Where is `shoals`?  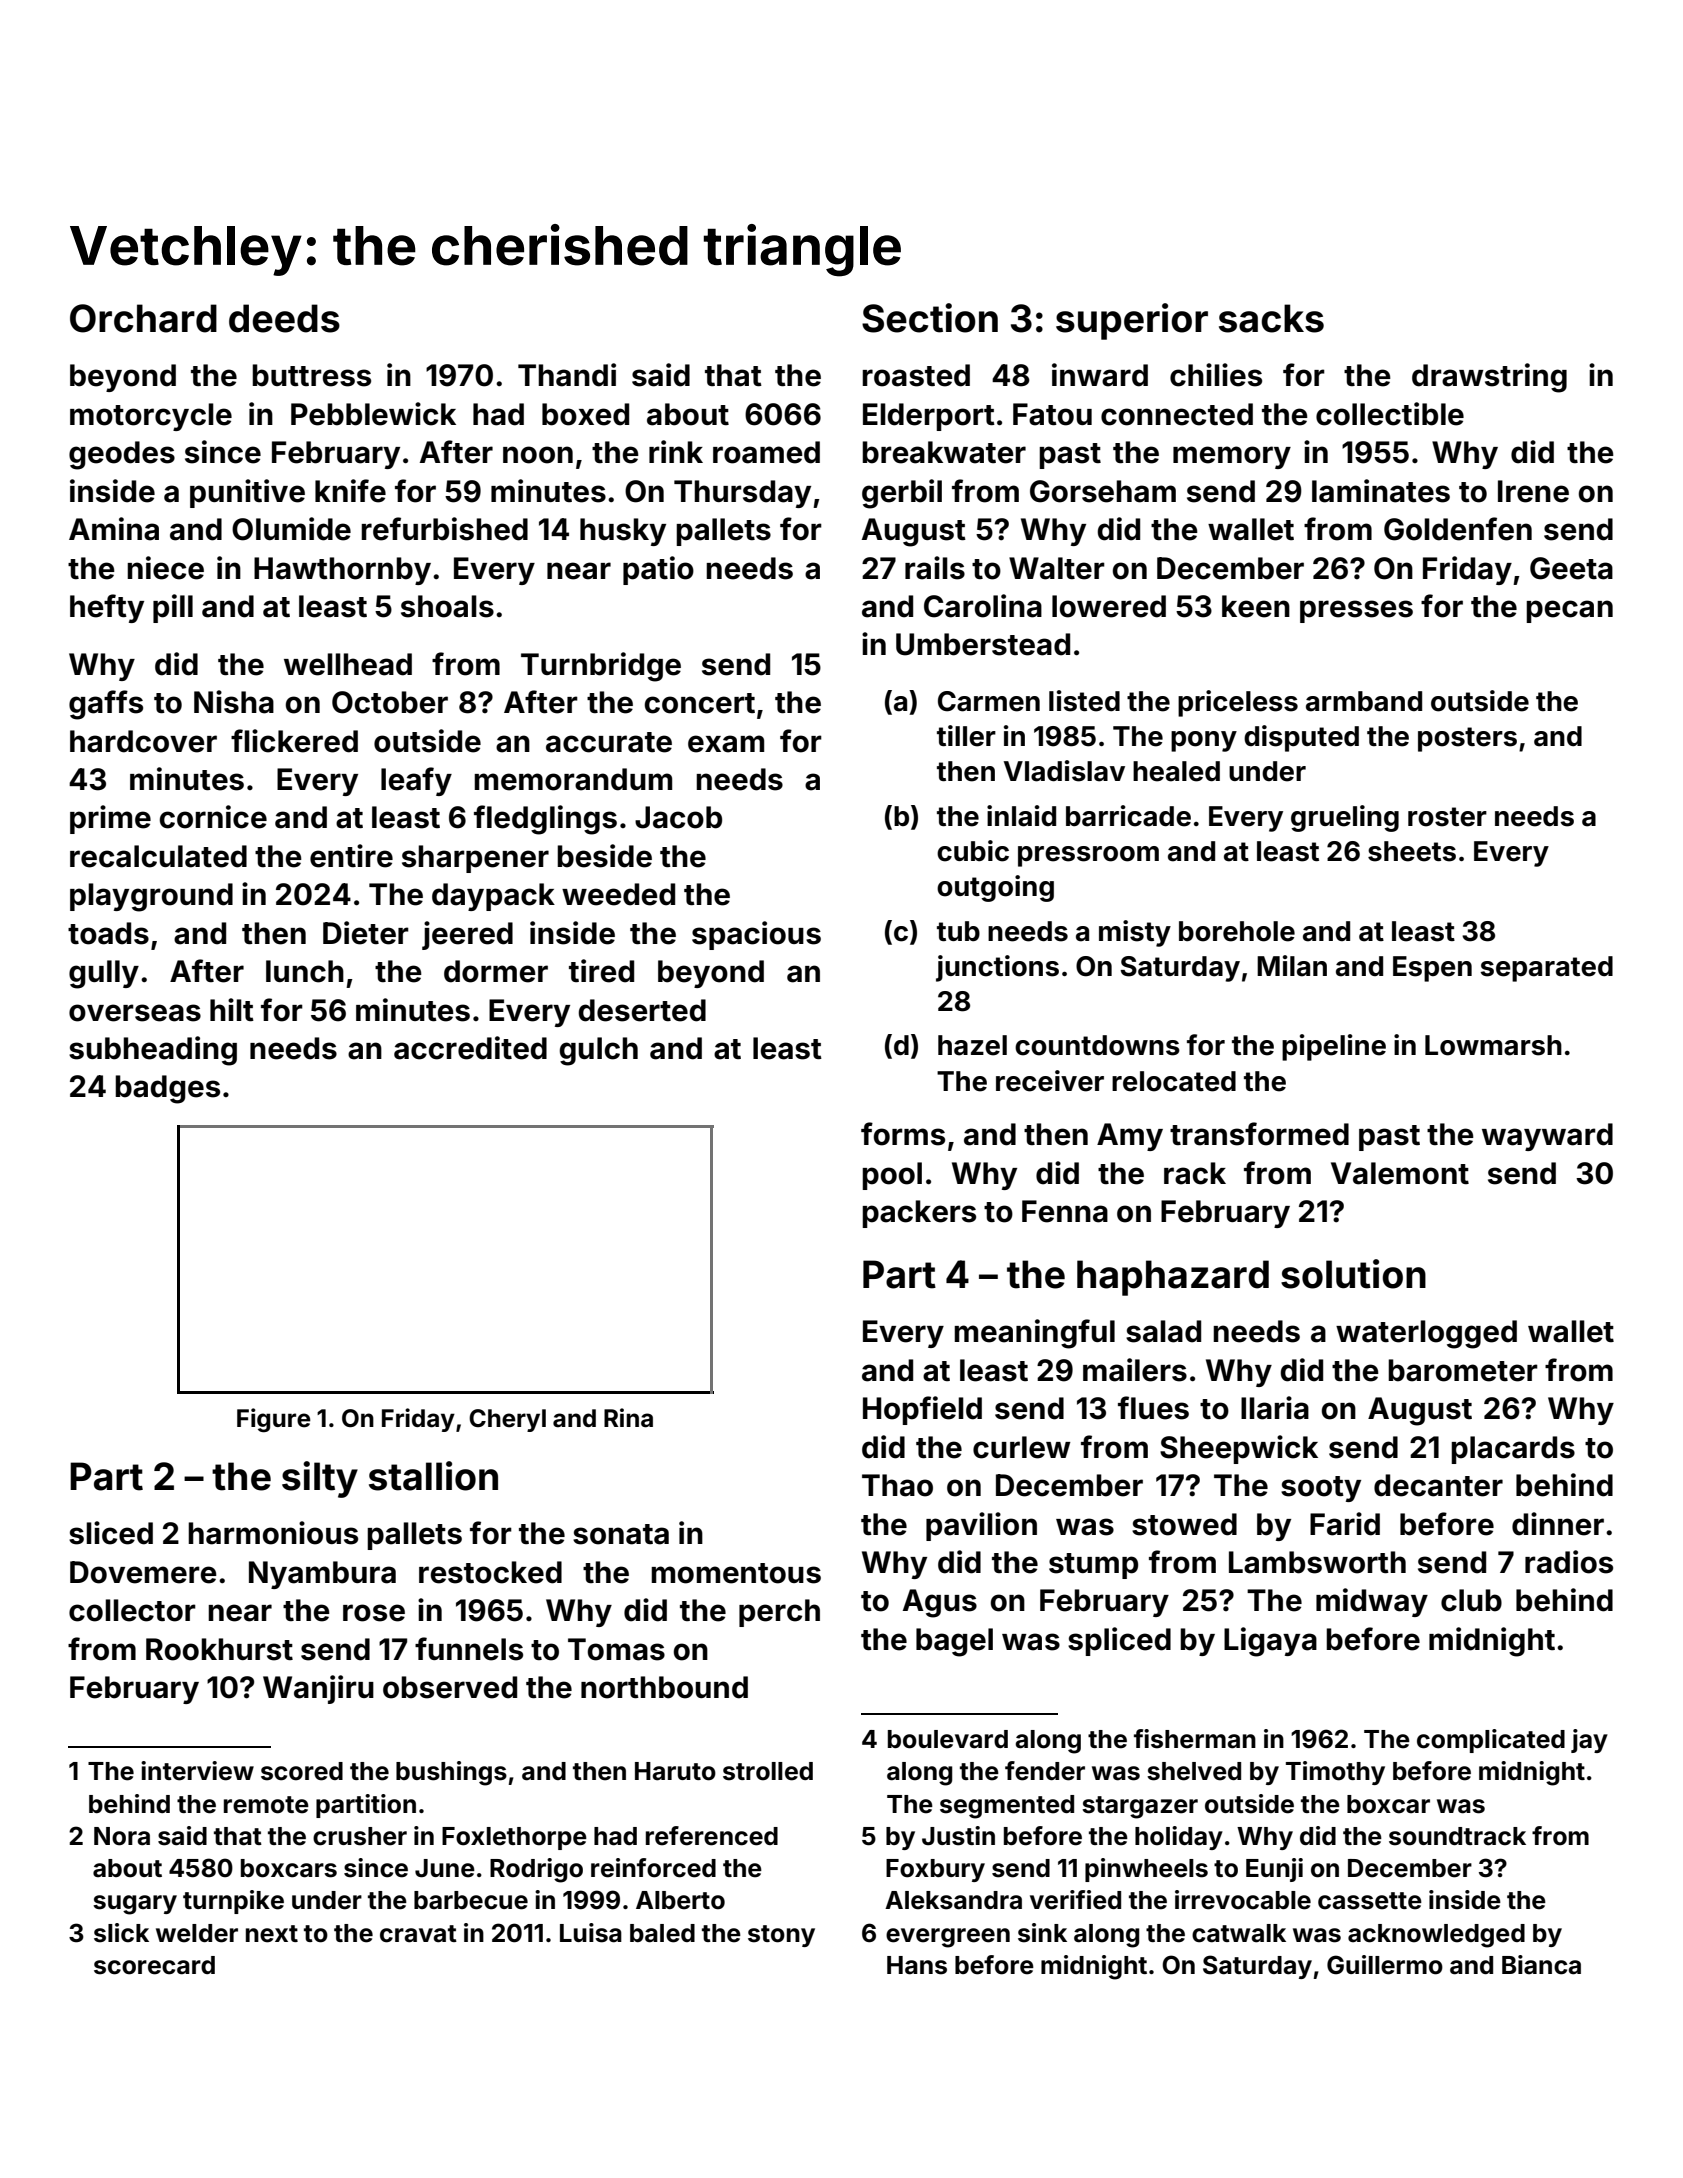
shoals is located at coordinates (447, 606).
